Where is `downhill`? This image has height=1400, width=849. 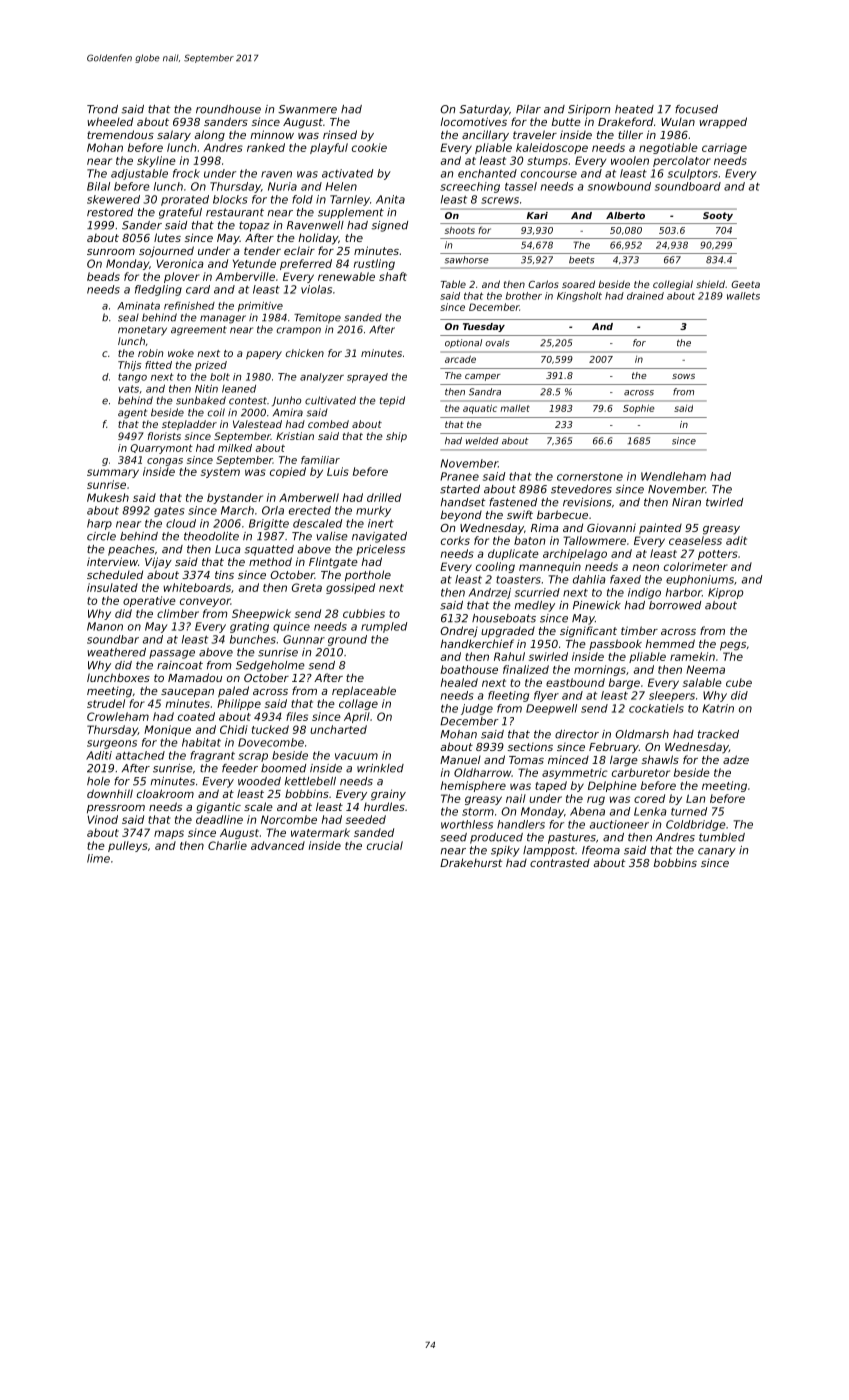 downhill is located at coordinates (110, 793).
